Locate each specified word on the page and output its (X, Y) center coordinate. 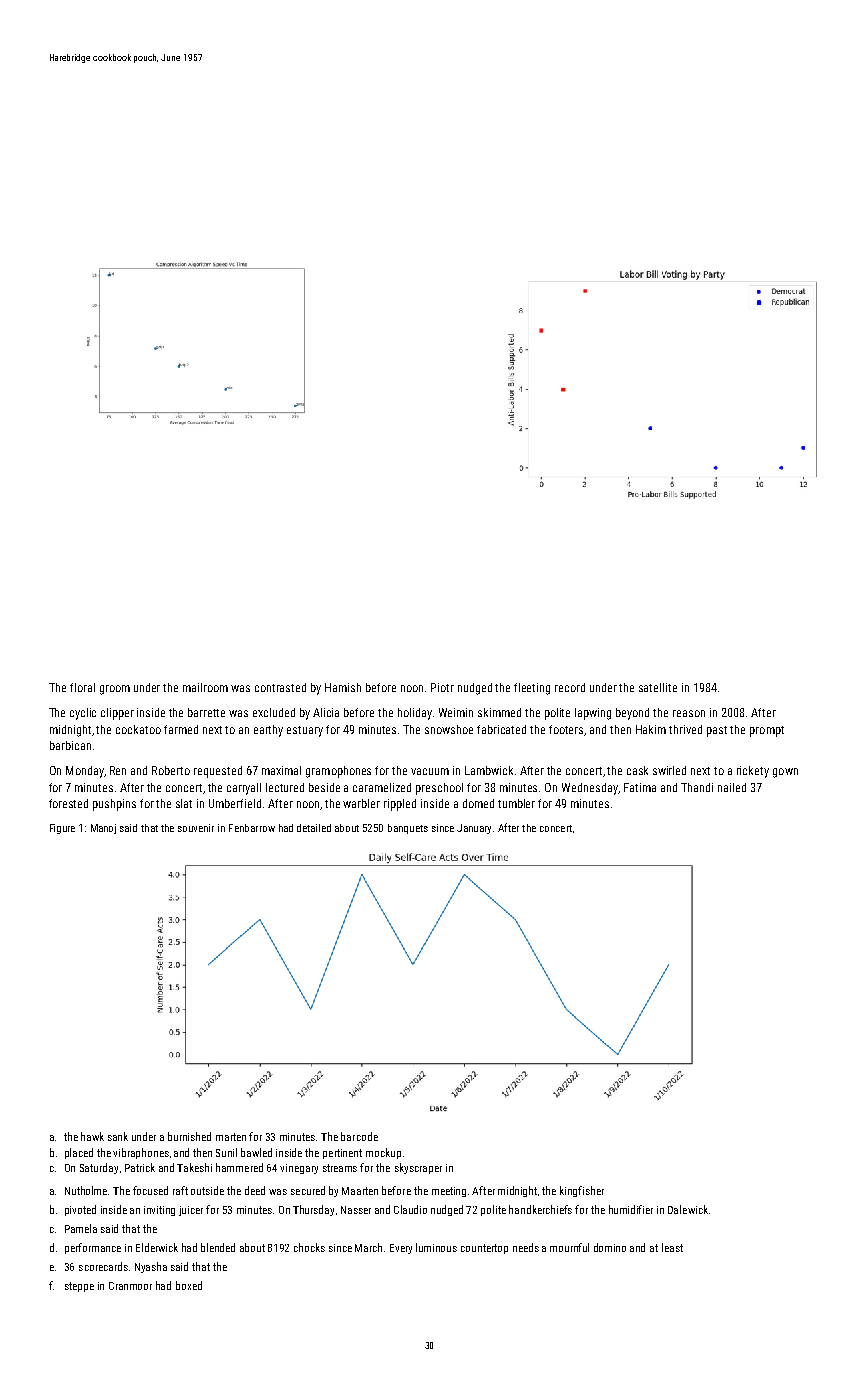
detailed (314, 828)
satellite (658, 687)
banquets (408, 829)
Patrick (140, 1167)
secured (308, 1190)
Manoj (103, 829)
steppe (79, 1287)
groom (115, 690)
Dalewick (688, 1209)
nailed (732, 787)
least (672, 1247)
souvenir (196, 828)
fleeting (532, 689)
